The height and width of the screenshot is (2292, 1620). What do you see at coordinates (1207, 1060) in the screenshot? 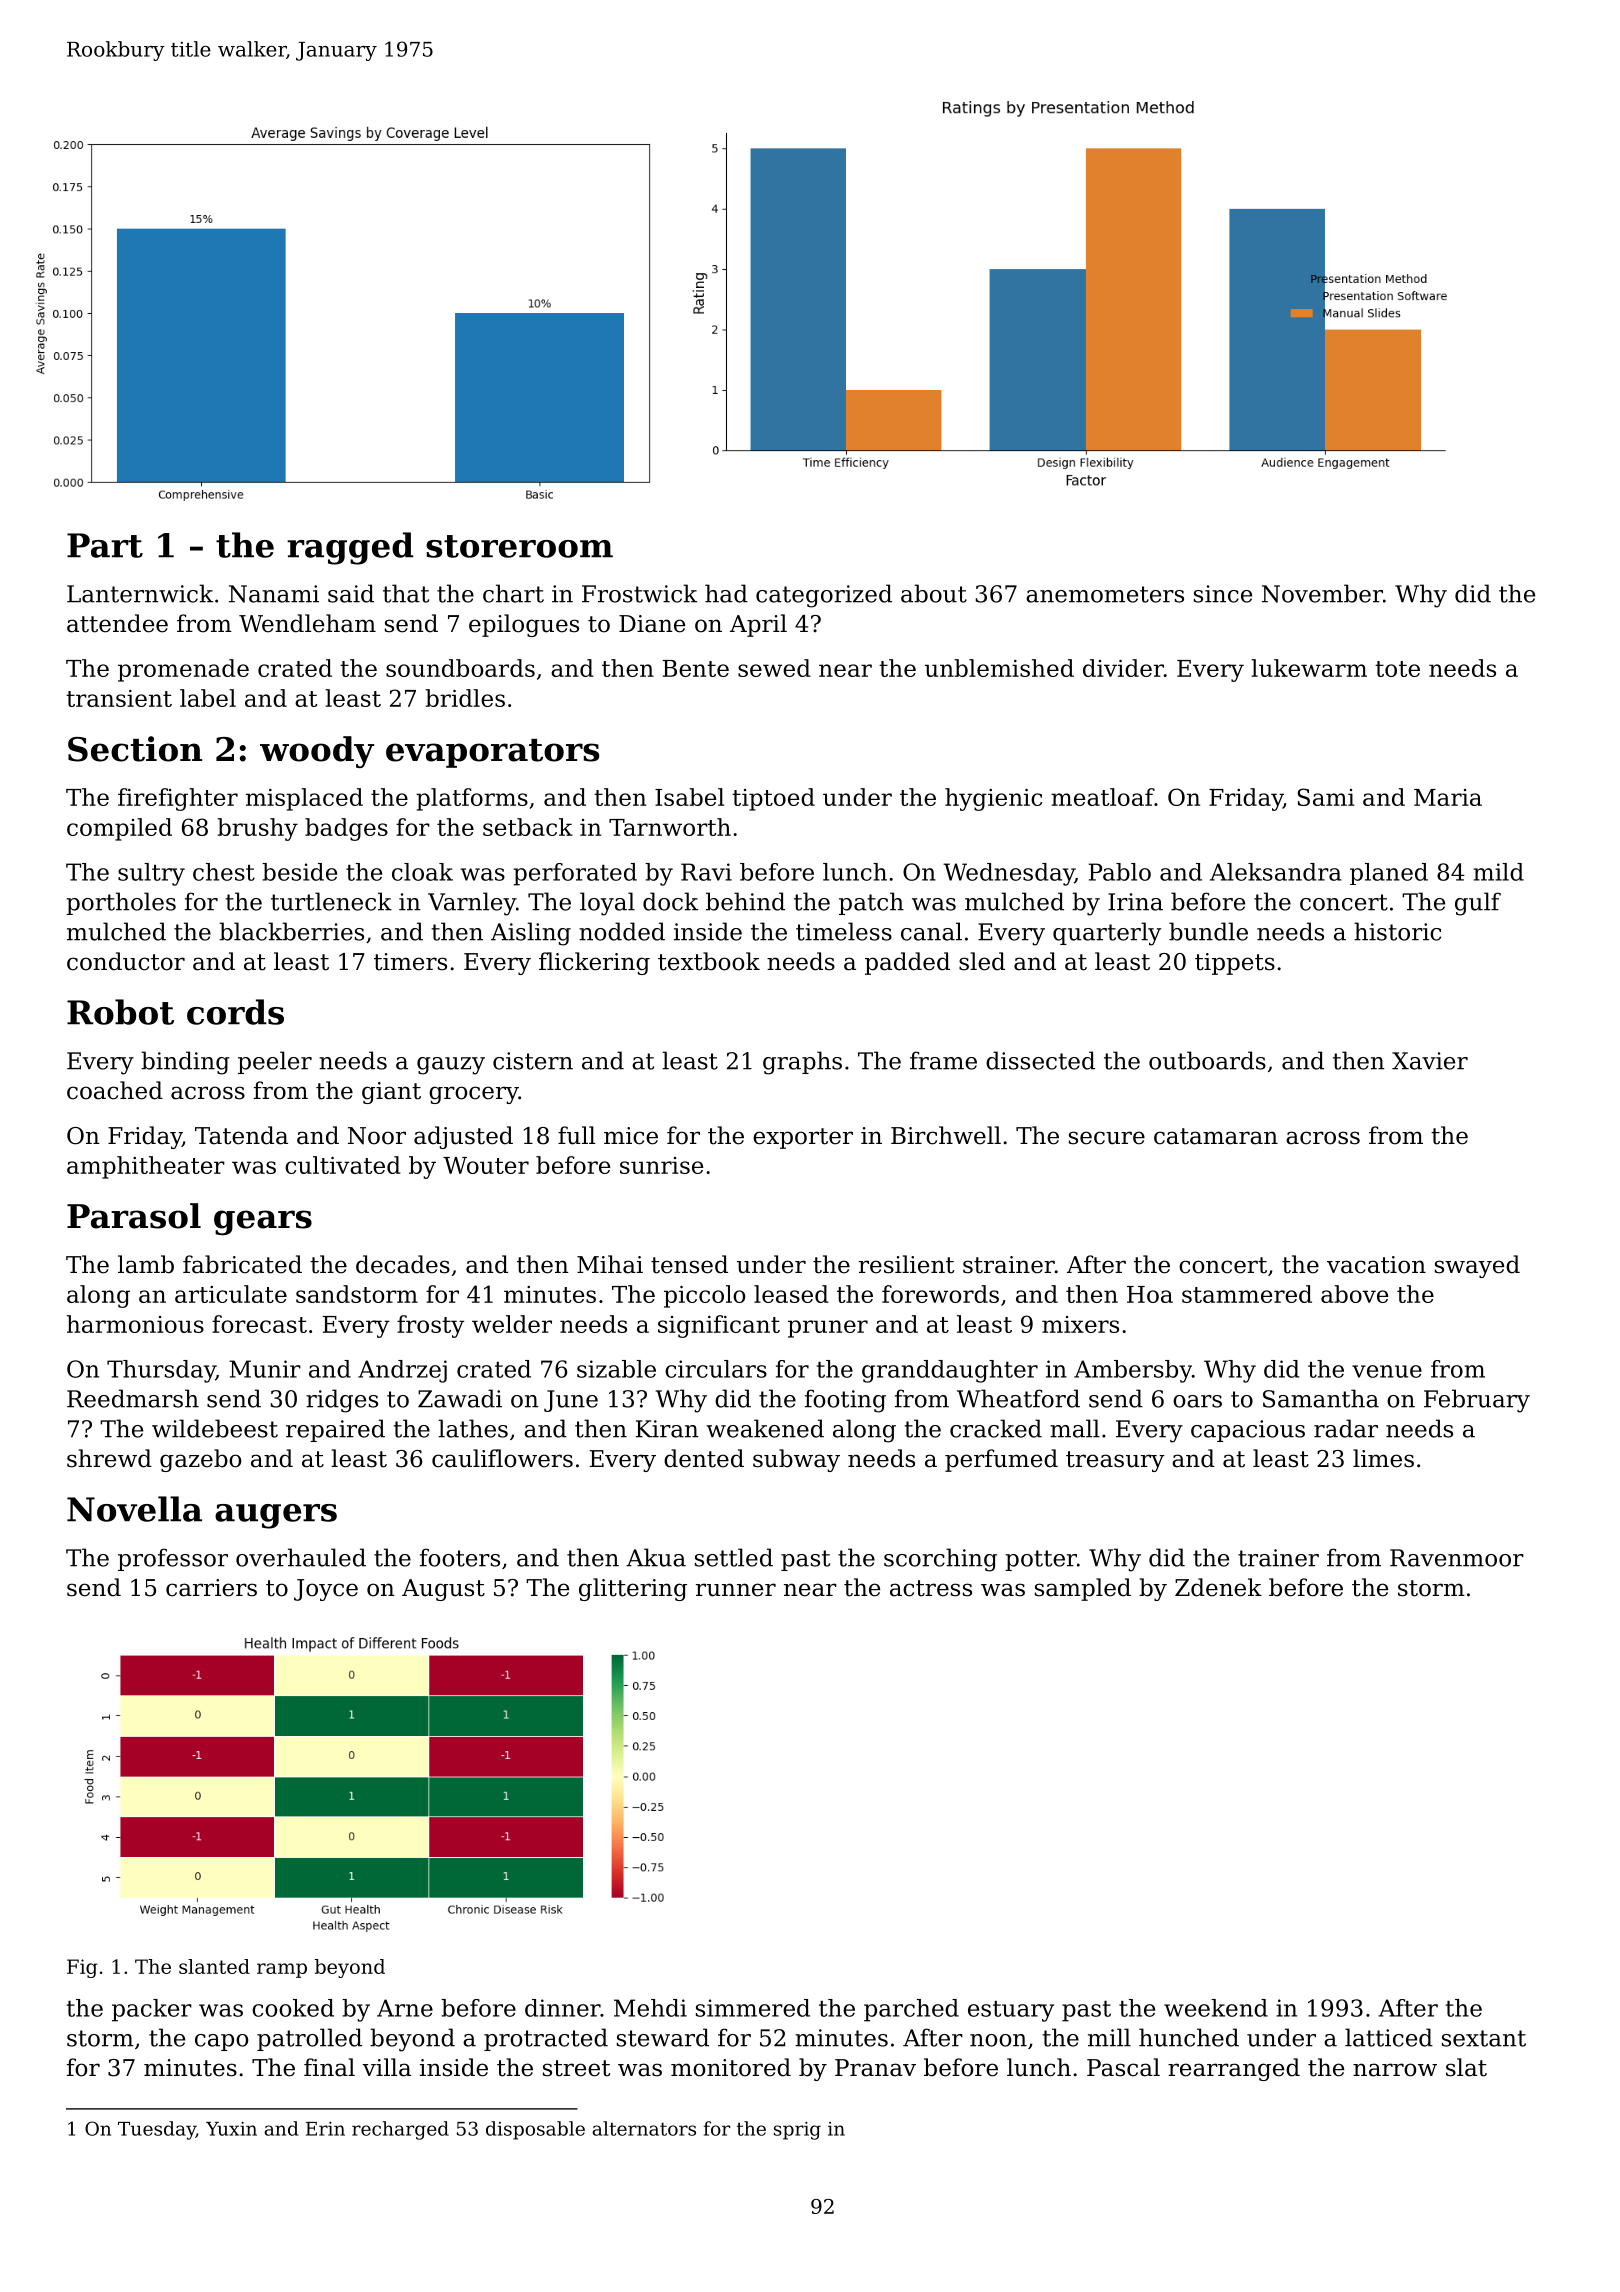
I see `outboards` at bounding box center [1207, 1060].
